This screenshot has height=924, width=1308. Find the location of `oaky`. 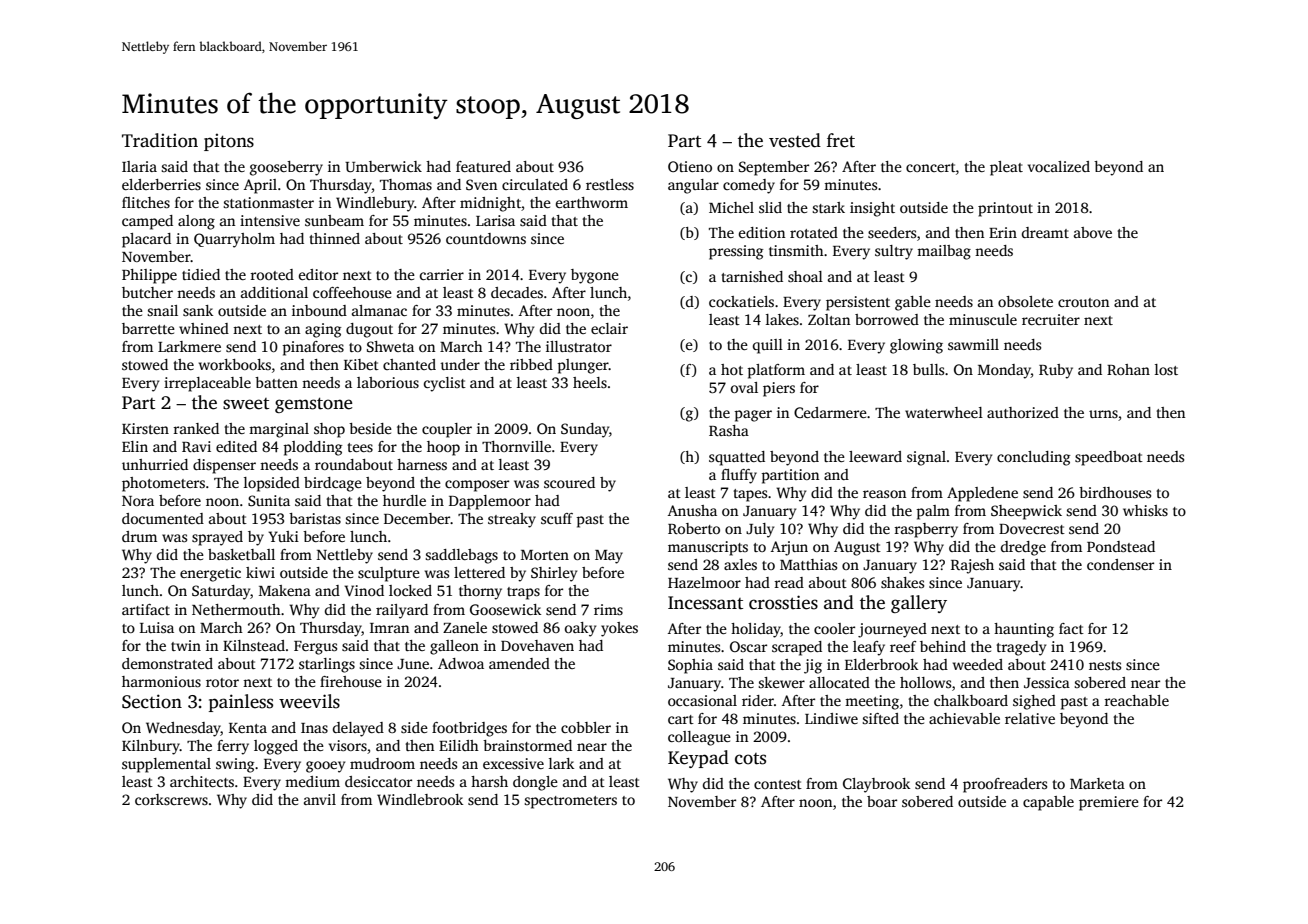

oaky is located at coordinates (580, 629).
